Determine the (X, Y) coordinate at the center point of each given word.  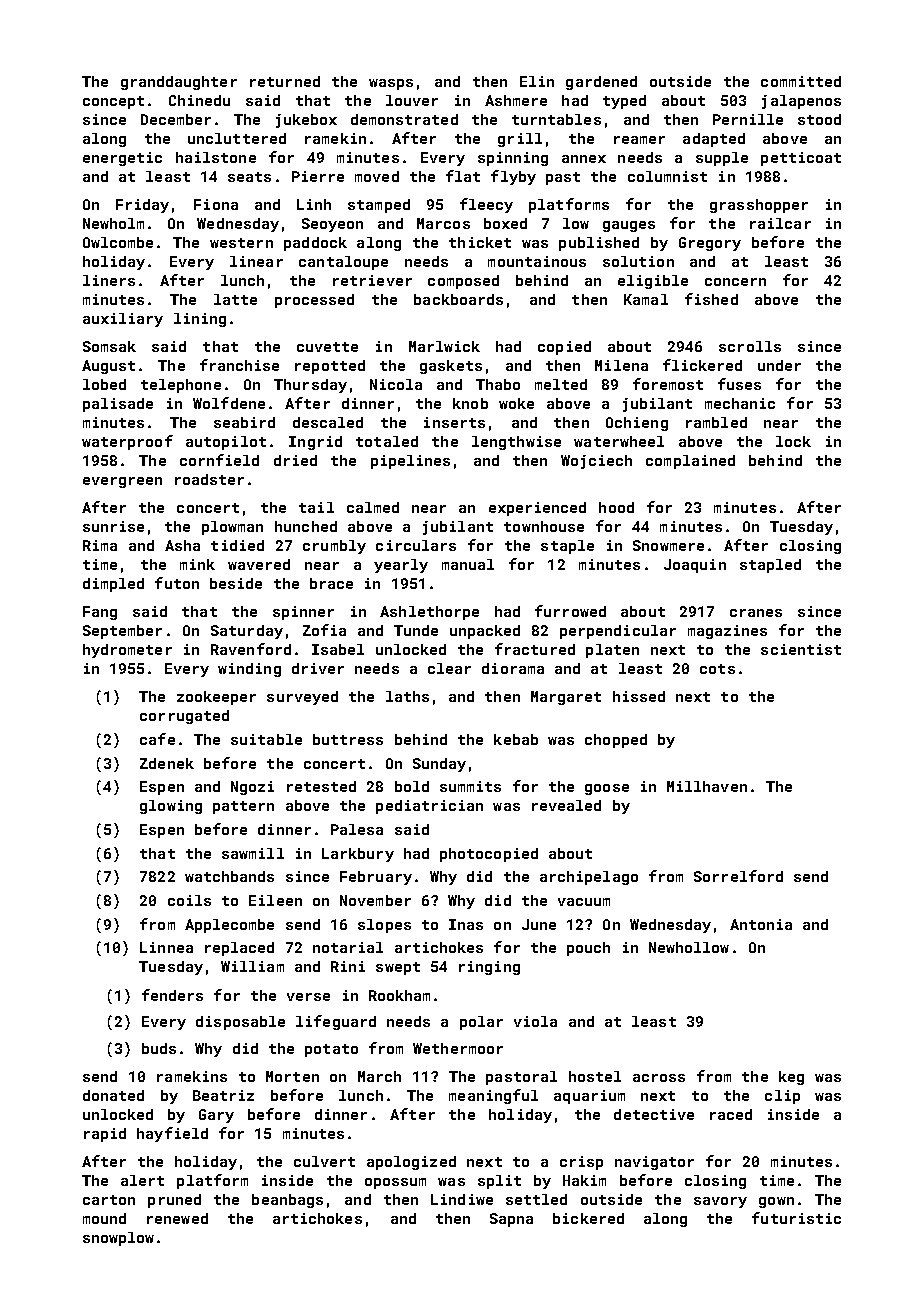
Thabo (498, 384)
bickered (588, 1218)
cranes (756, 613)
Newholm (113, 223)
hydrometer (127, 651)
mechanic (740, 403)
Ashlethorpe (429, 613)
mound (104, 1218)
